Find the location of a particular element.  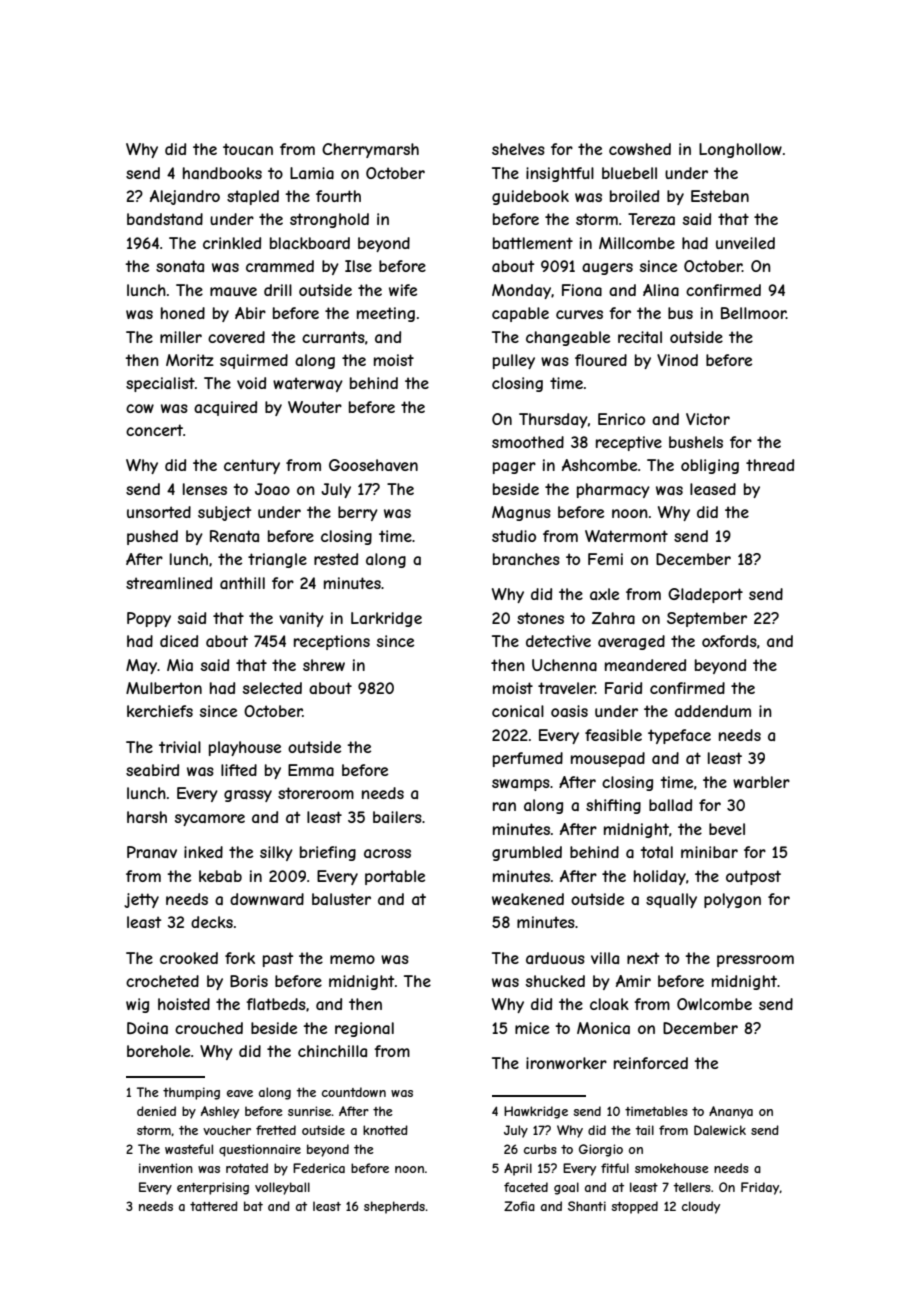

tattered is located at coordinates (214, 1206).
